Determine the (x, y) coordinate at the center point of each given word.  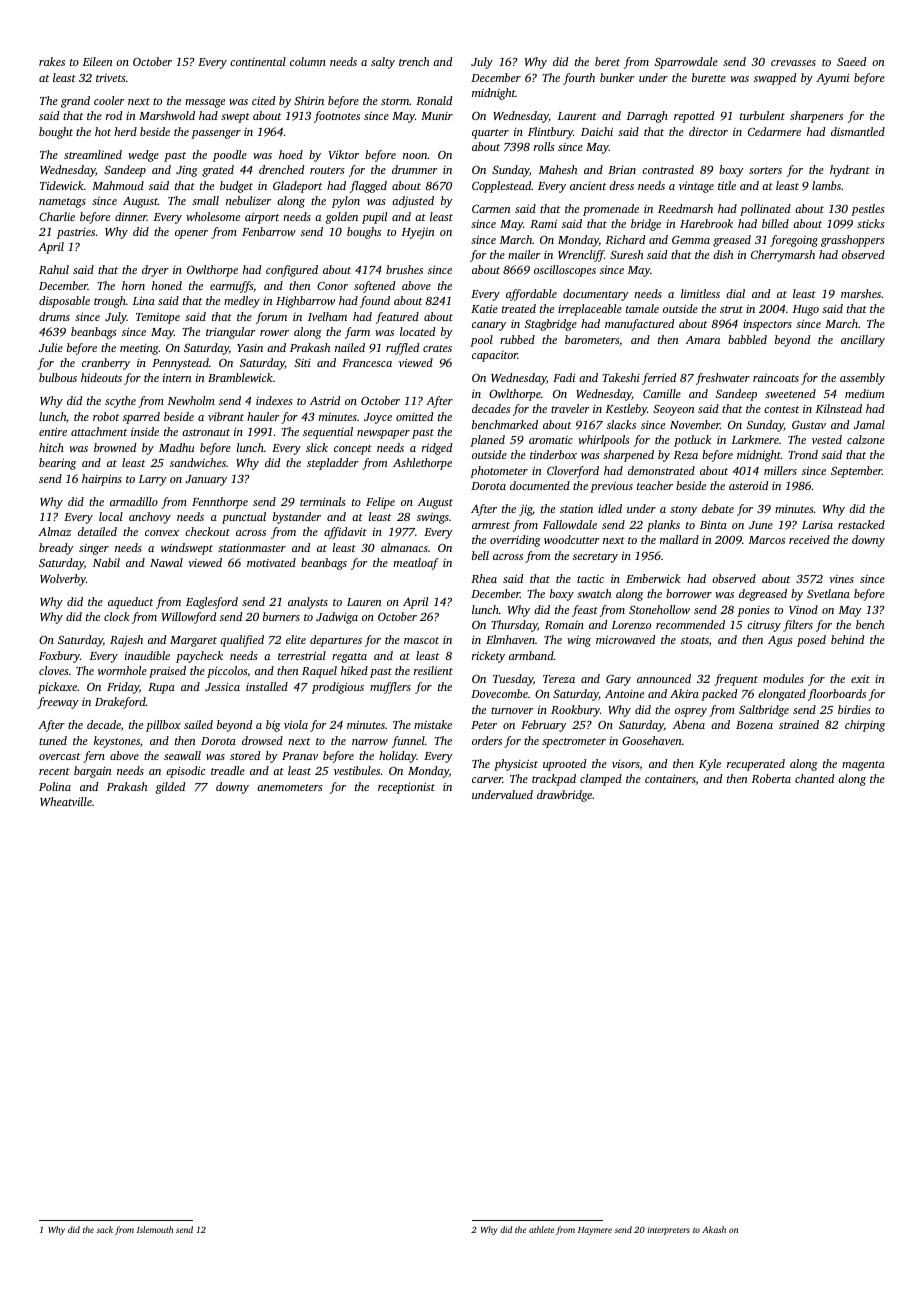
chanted (814, 778)
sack (105, 1229)
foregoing (794, 241)
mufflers (390, 688)
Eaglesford (212, 603)
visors (626, 764)
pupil (374, 218)
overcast (59, 756)
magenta (863, 766)
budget (236, 187)
